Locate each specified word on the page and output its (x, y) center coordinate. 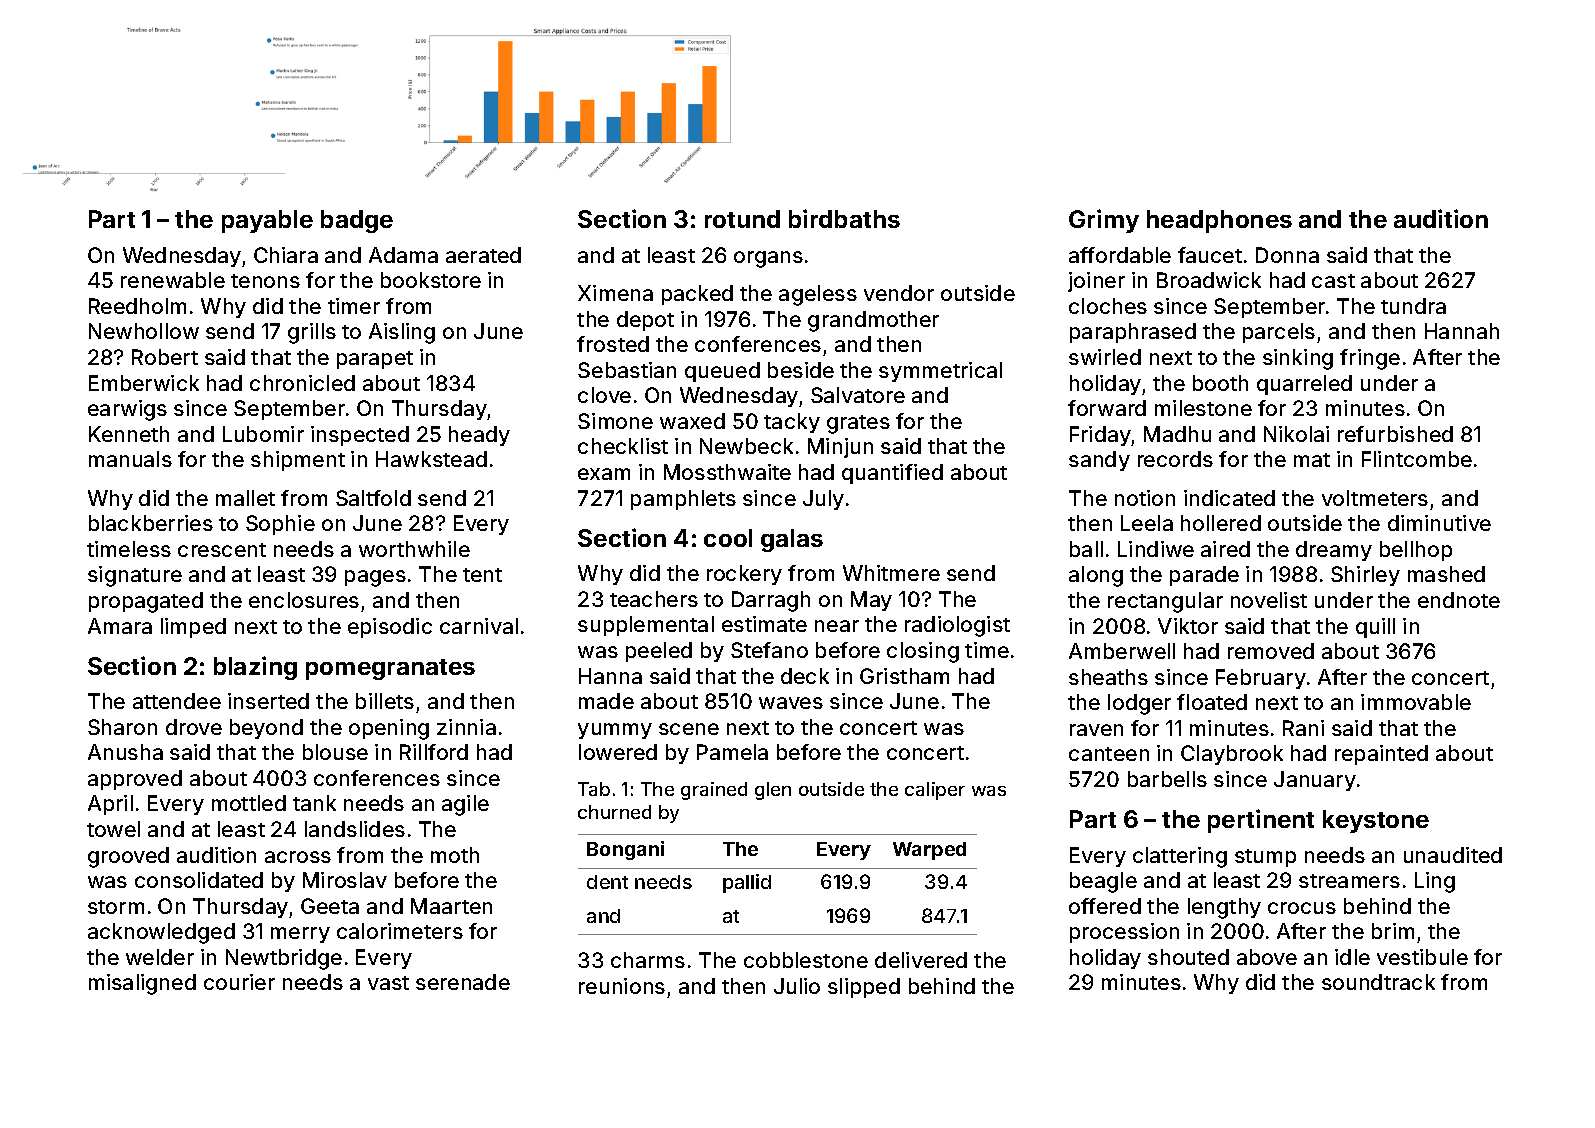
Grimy (1104, 221)
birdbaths (844, 218)
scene (689, 729)
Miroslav (345, 880)
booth (1220, 383)
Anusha (125, 752)
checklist (623, 446)
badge (357, 221)
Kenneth (129, 434)
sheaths (1108, 677)
